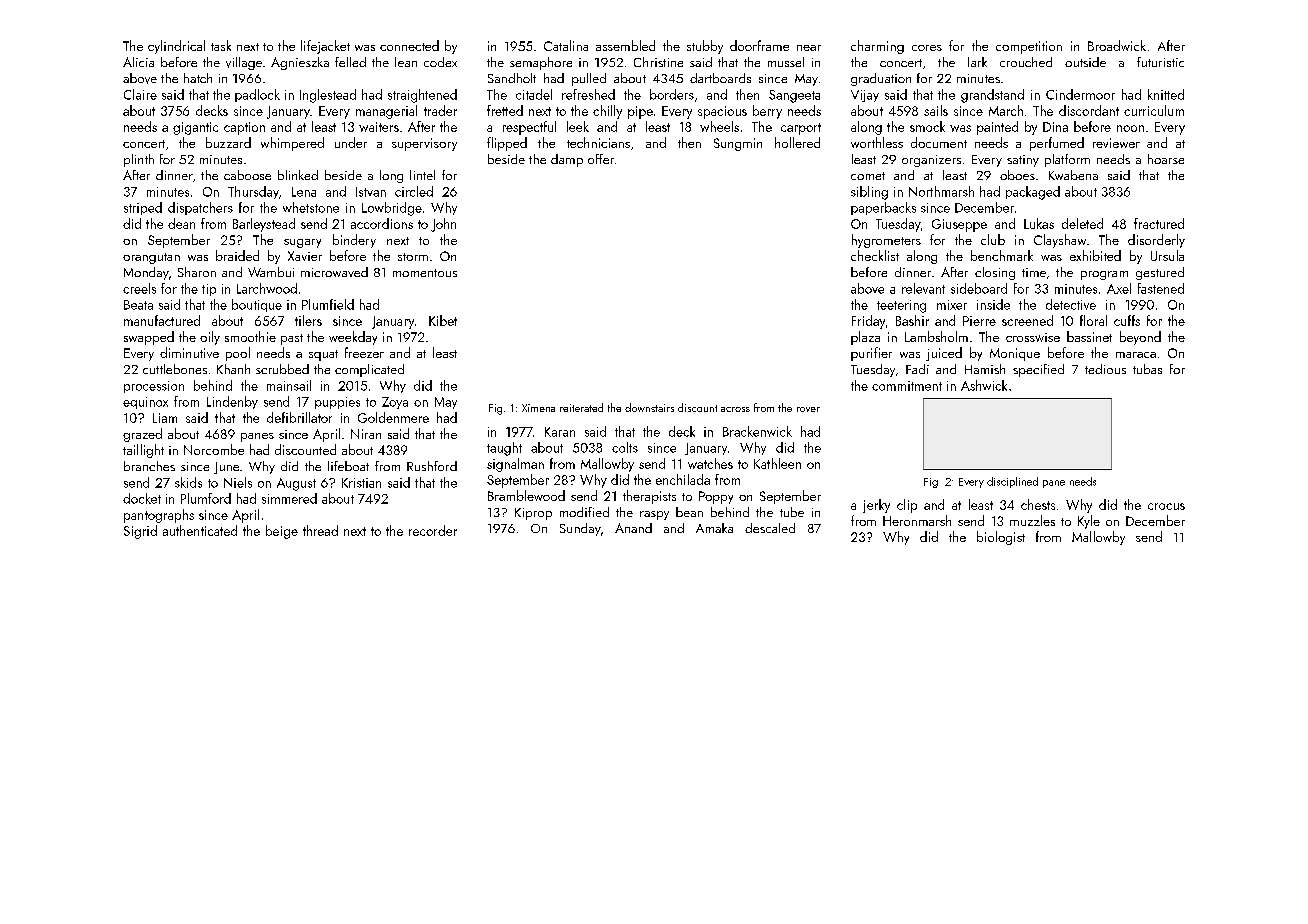 Image resolution: width=1308 pixels, height=924 pixels. Describe the element at coordinates (777, 463) in the screenshot. I see `Kathleen` at that location.
